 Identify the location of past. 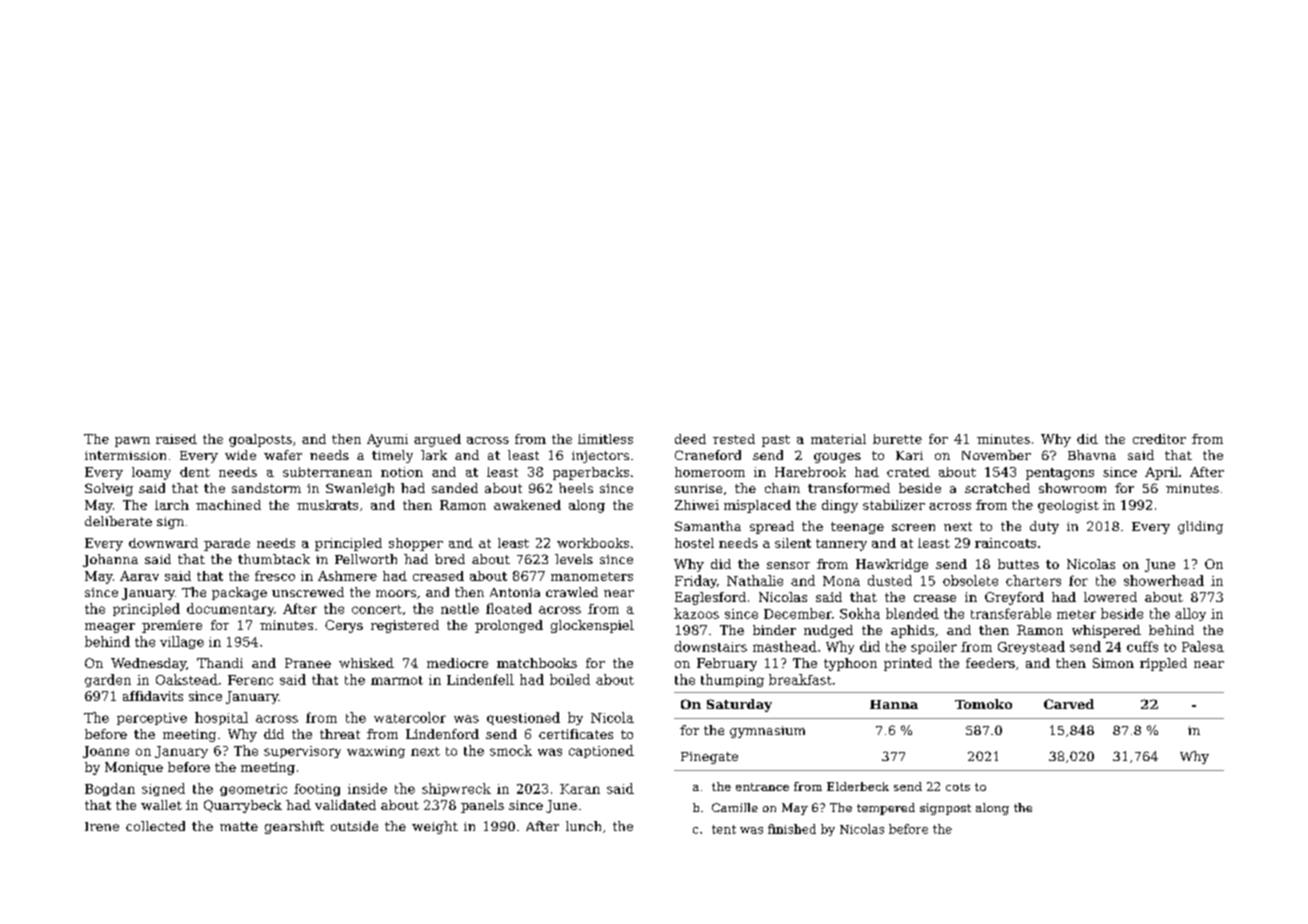
(776, 441).
